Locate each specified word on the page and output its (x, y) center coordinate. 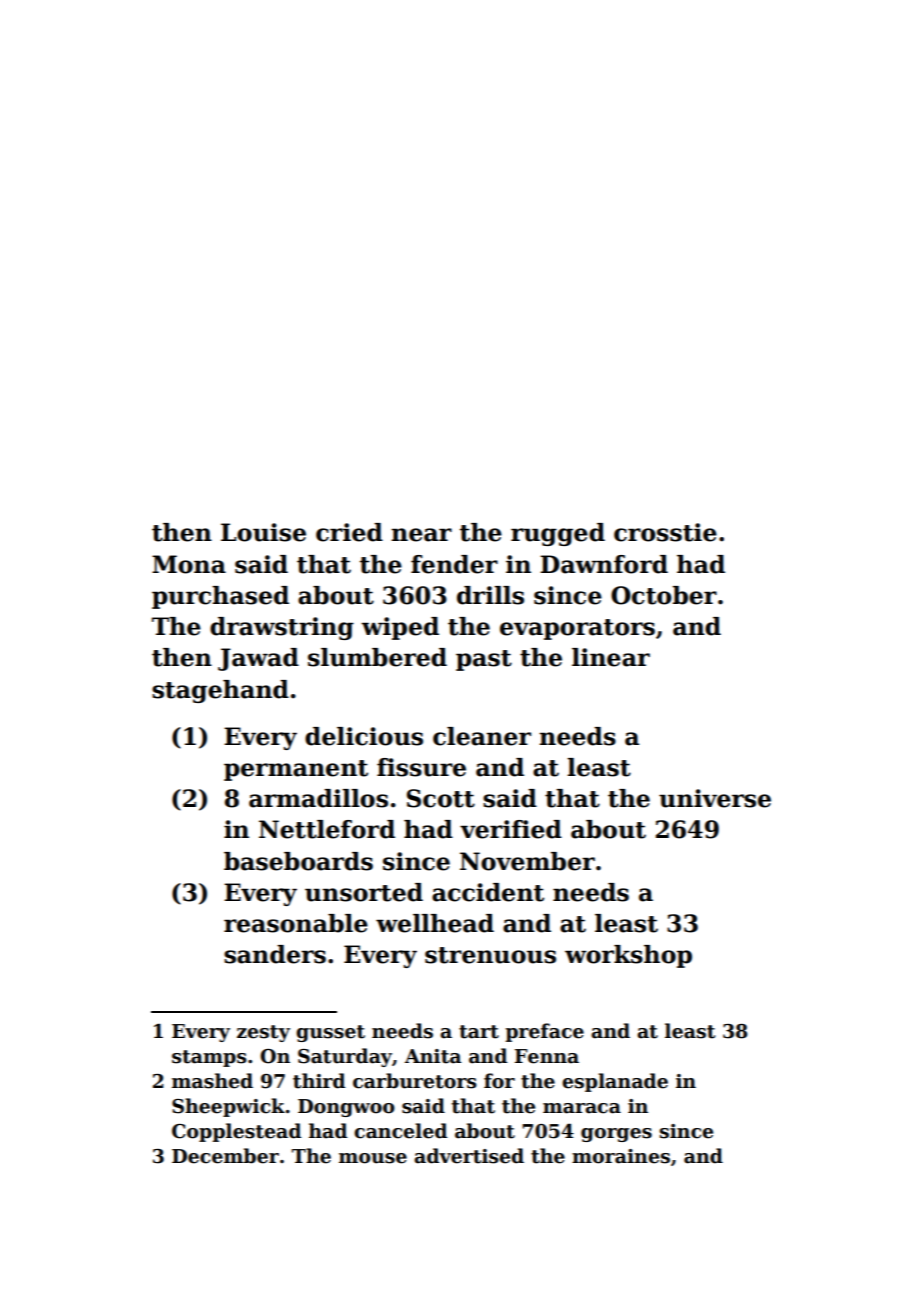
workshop (628, 956)
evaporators (577, 629)
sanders (275, 954)
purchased (220, 597)
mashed (212, 1081)
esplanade (615, 1082)
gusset (330, 1033)
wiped (400, 628)
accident (488, 892)
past (484, 660)
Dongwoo (346, 1108)
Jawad (258, 659)
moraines (621, 1156)
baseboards (298, 861)
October (664, 595)
